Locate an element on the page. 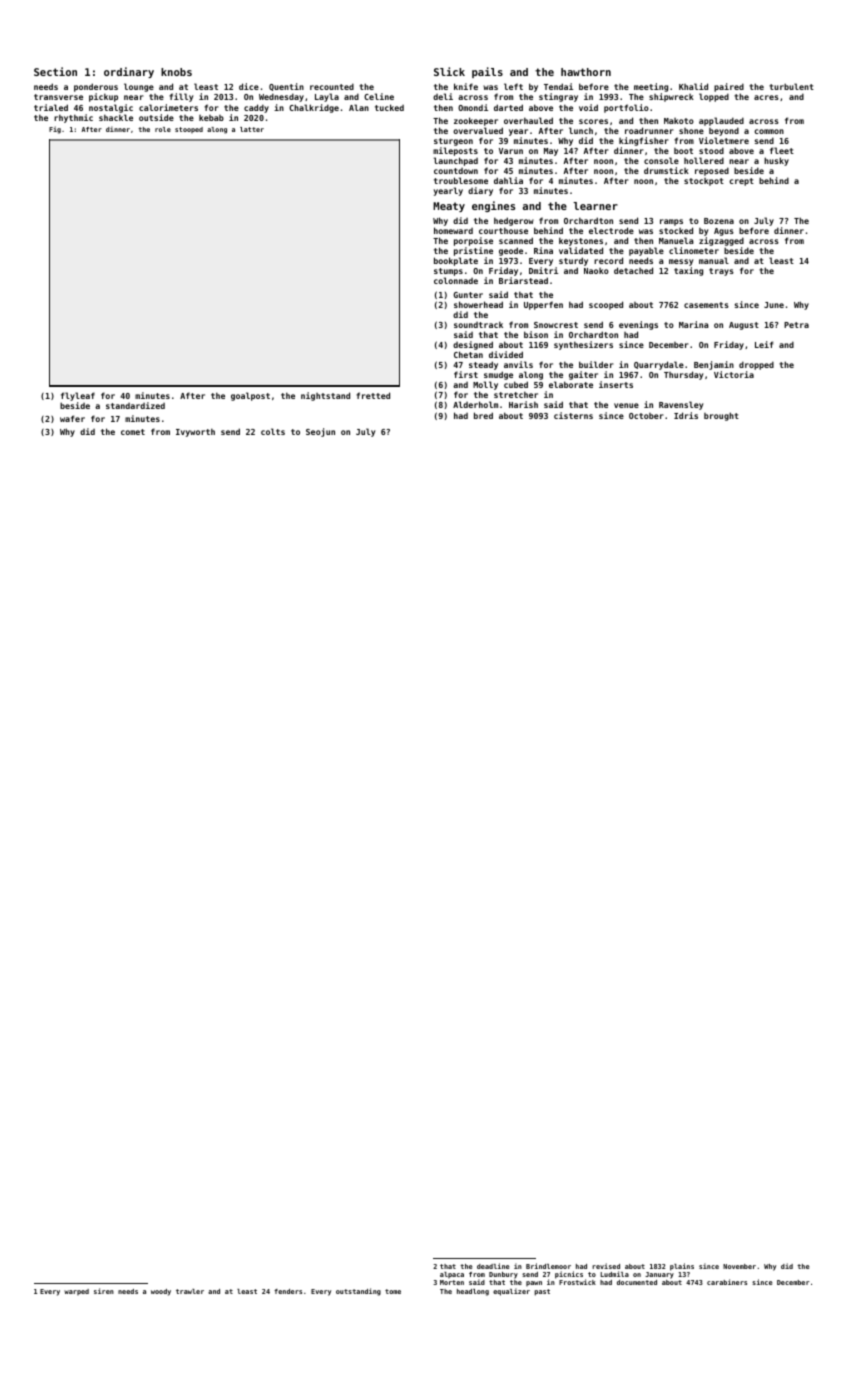  warped is located at coordinates (76, 1292).
